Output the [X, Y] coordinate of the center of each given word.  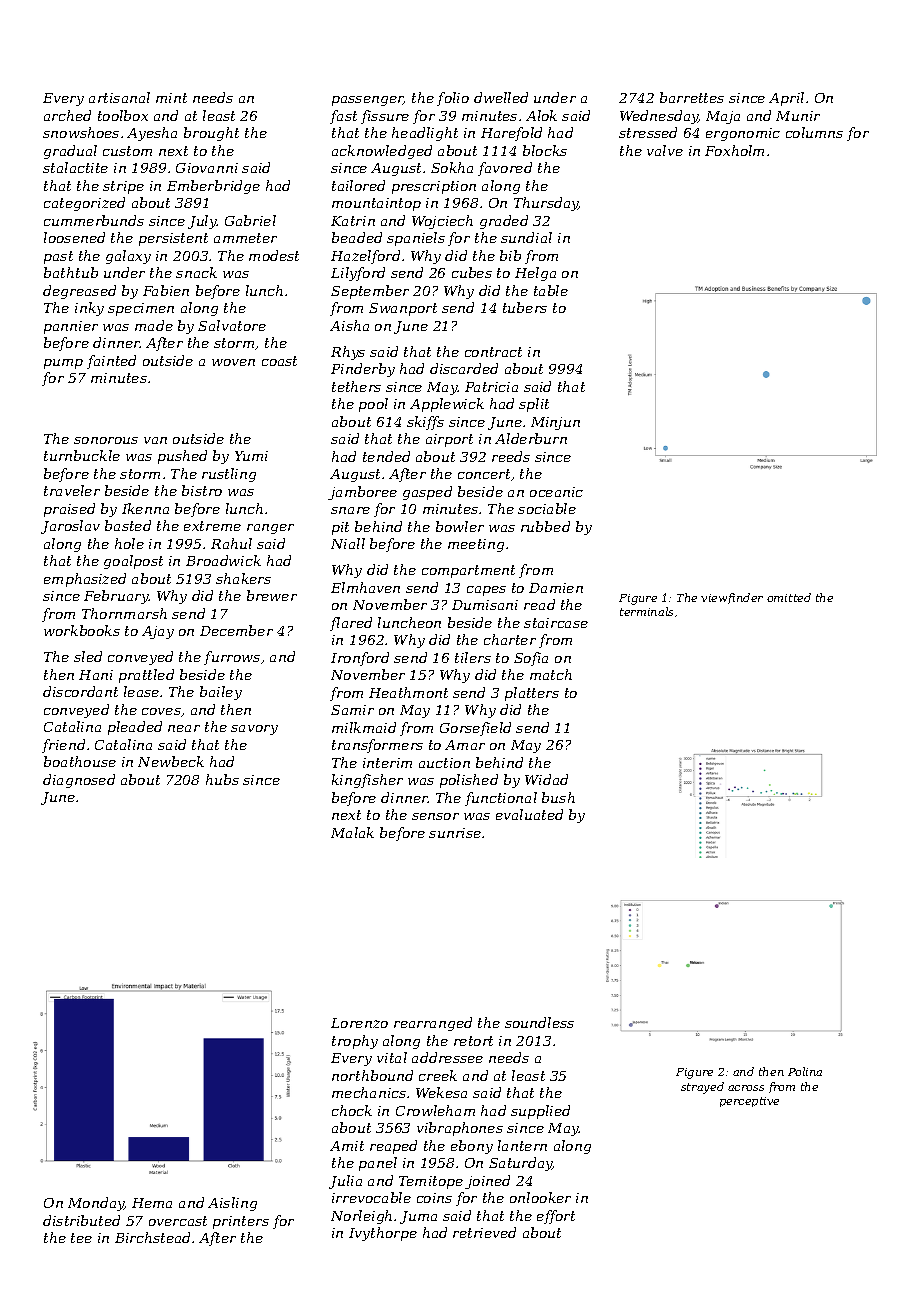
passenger [368, 101]
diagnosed [79, 781]
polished [469, 781]
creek [438, 1075]
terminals [646, 611]
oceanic [556, 492]
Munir [798, 116]
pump [63, 364]
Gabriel [250, 220]
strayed [702, 1088]
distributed [81, 1220]
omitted [789, 597]
